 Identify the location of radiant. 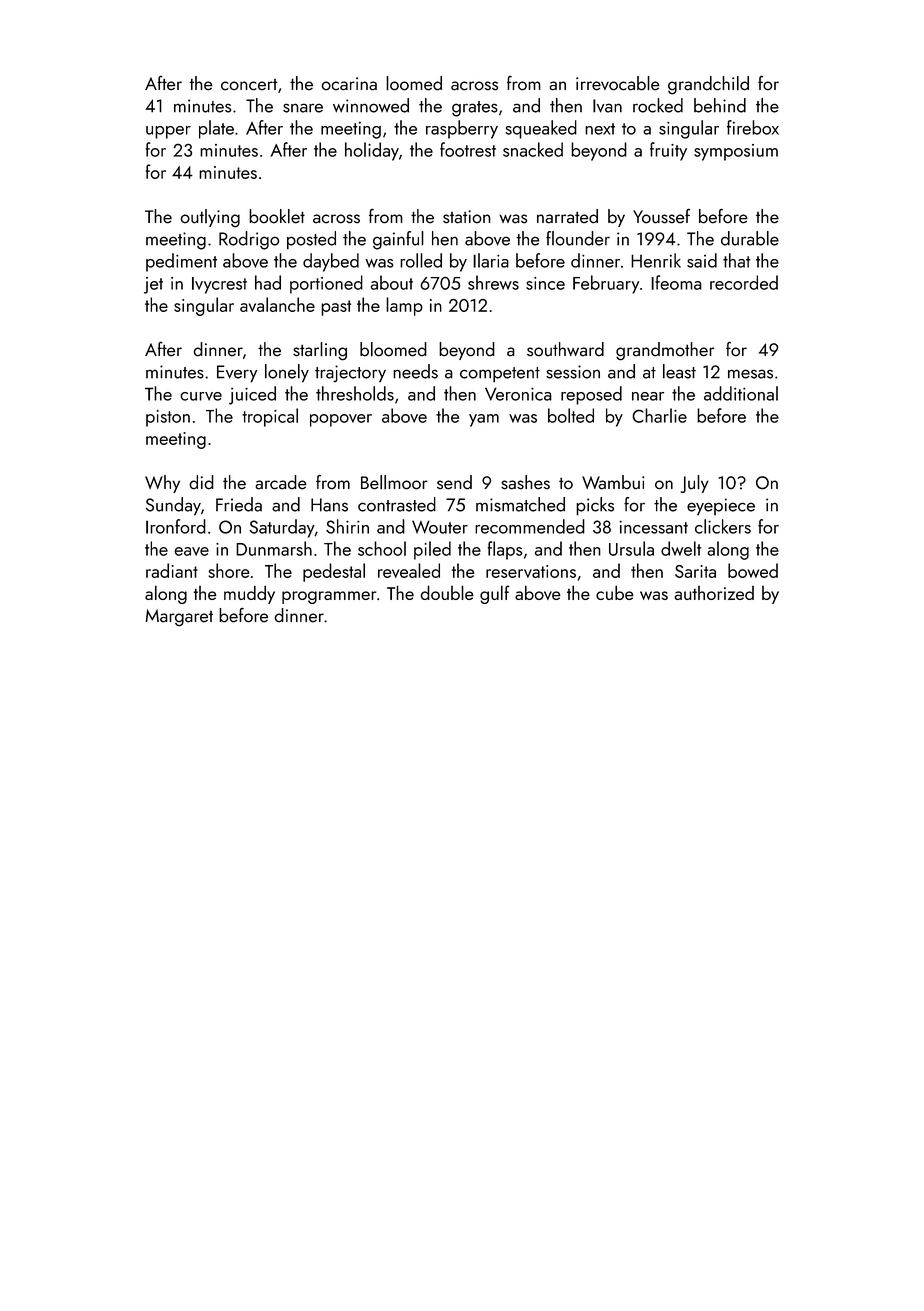
(172, 570).
